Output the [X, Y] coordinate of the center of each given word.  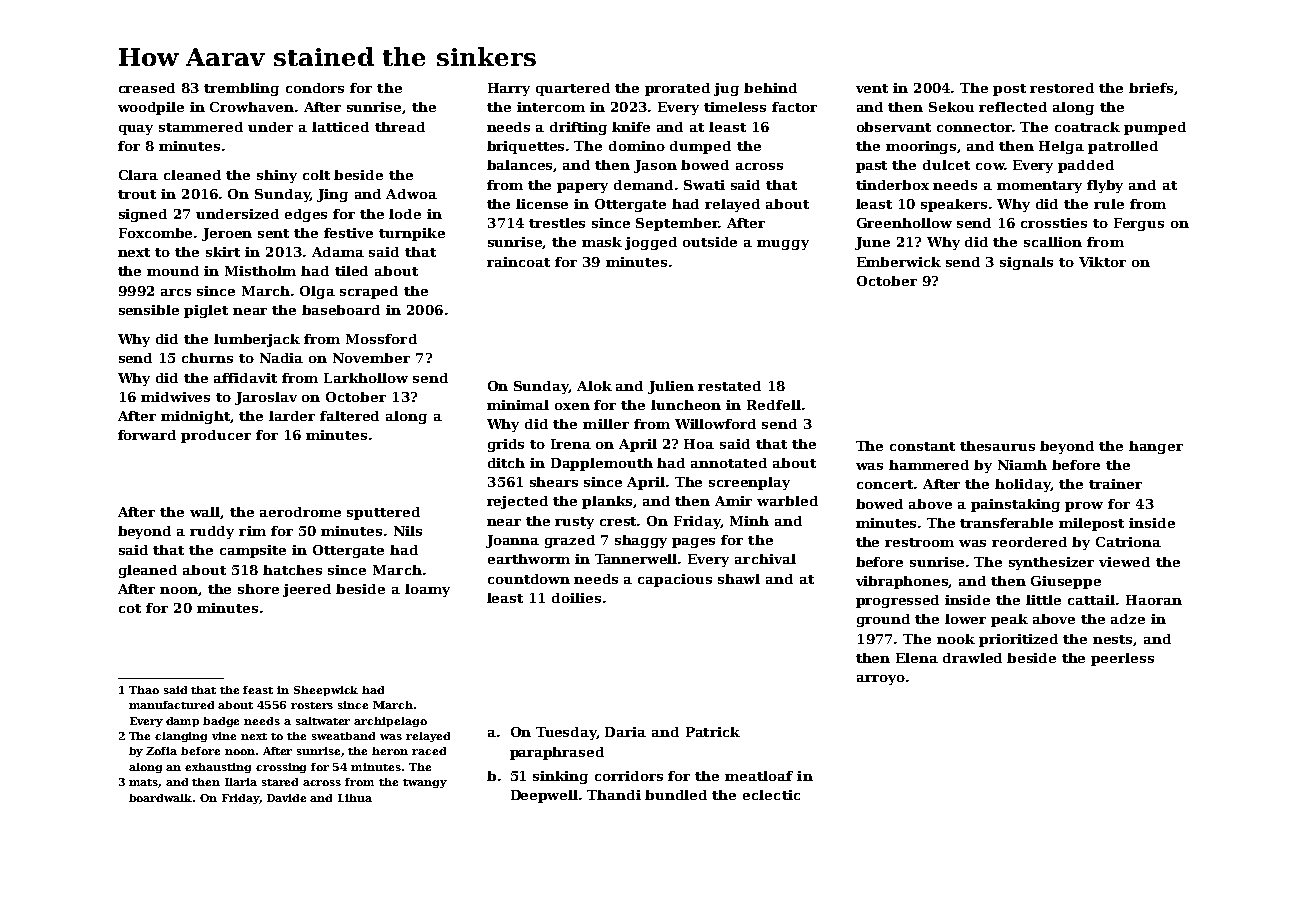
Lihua [355, 798]
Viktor [1102, 262]
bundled [676, 795]
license [542, 204]
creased [147, 88]
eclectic [771, 795]
